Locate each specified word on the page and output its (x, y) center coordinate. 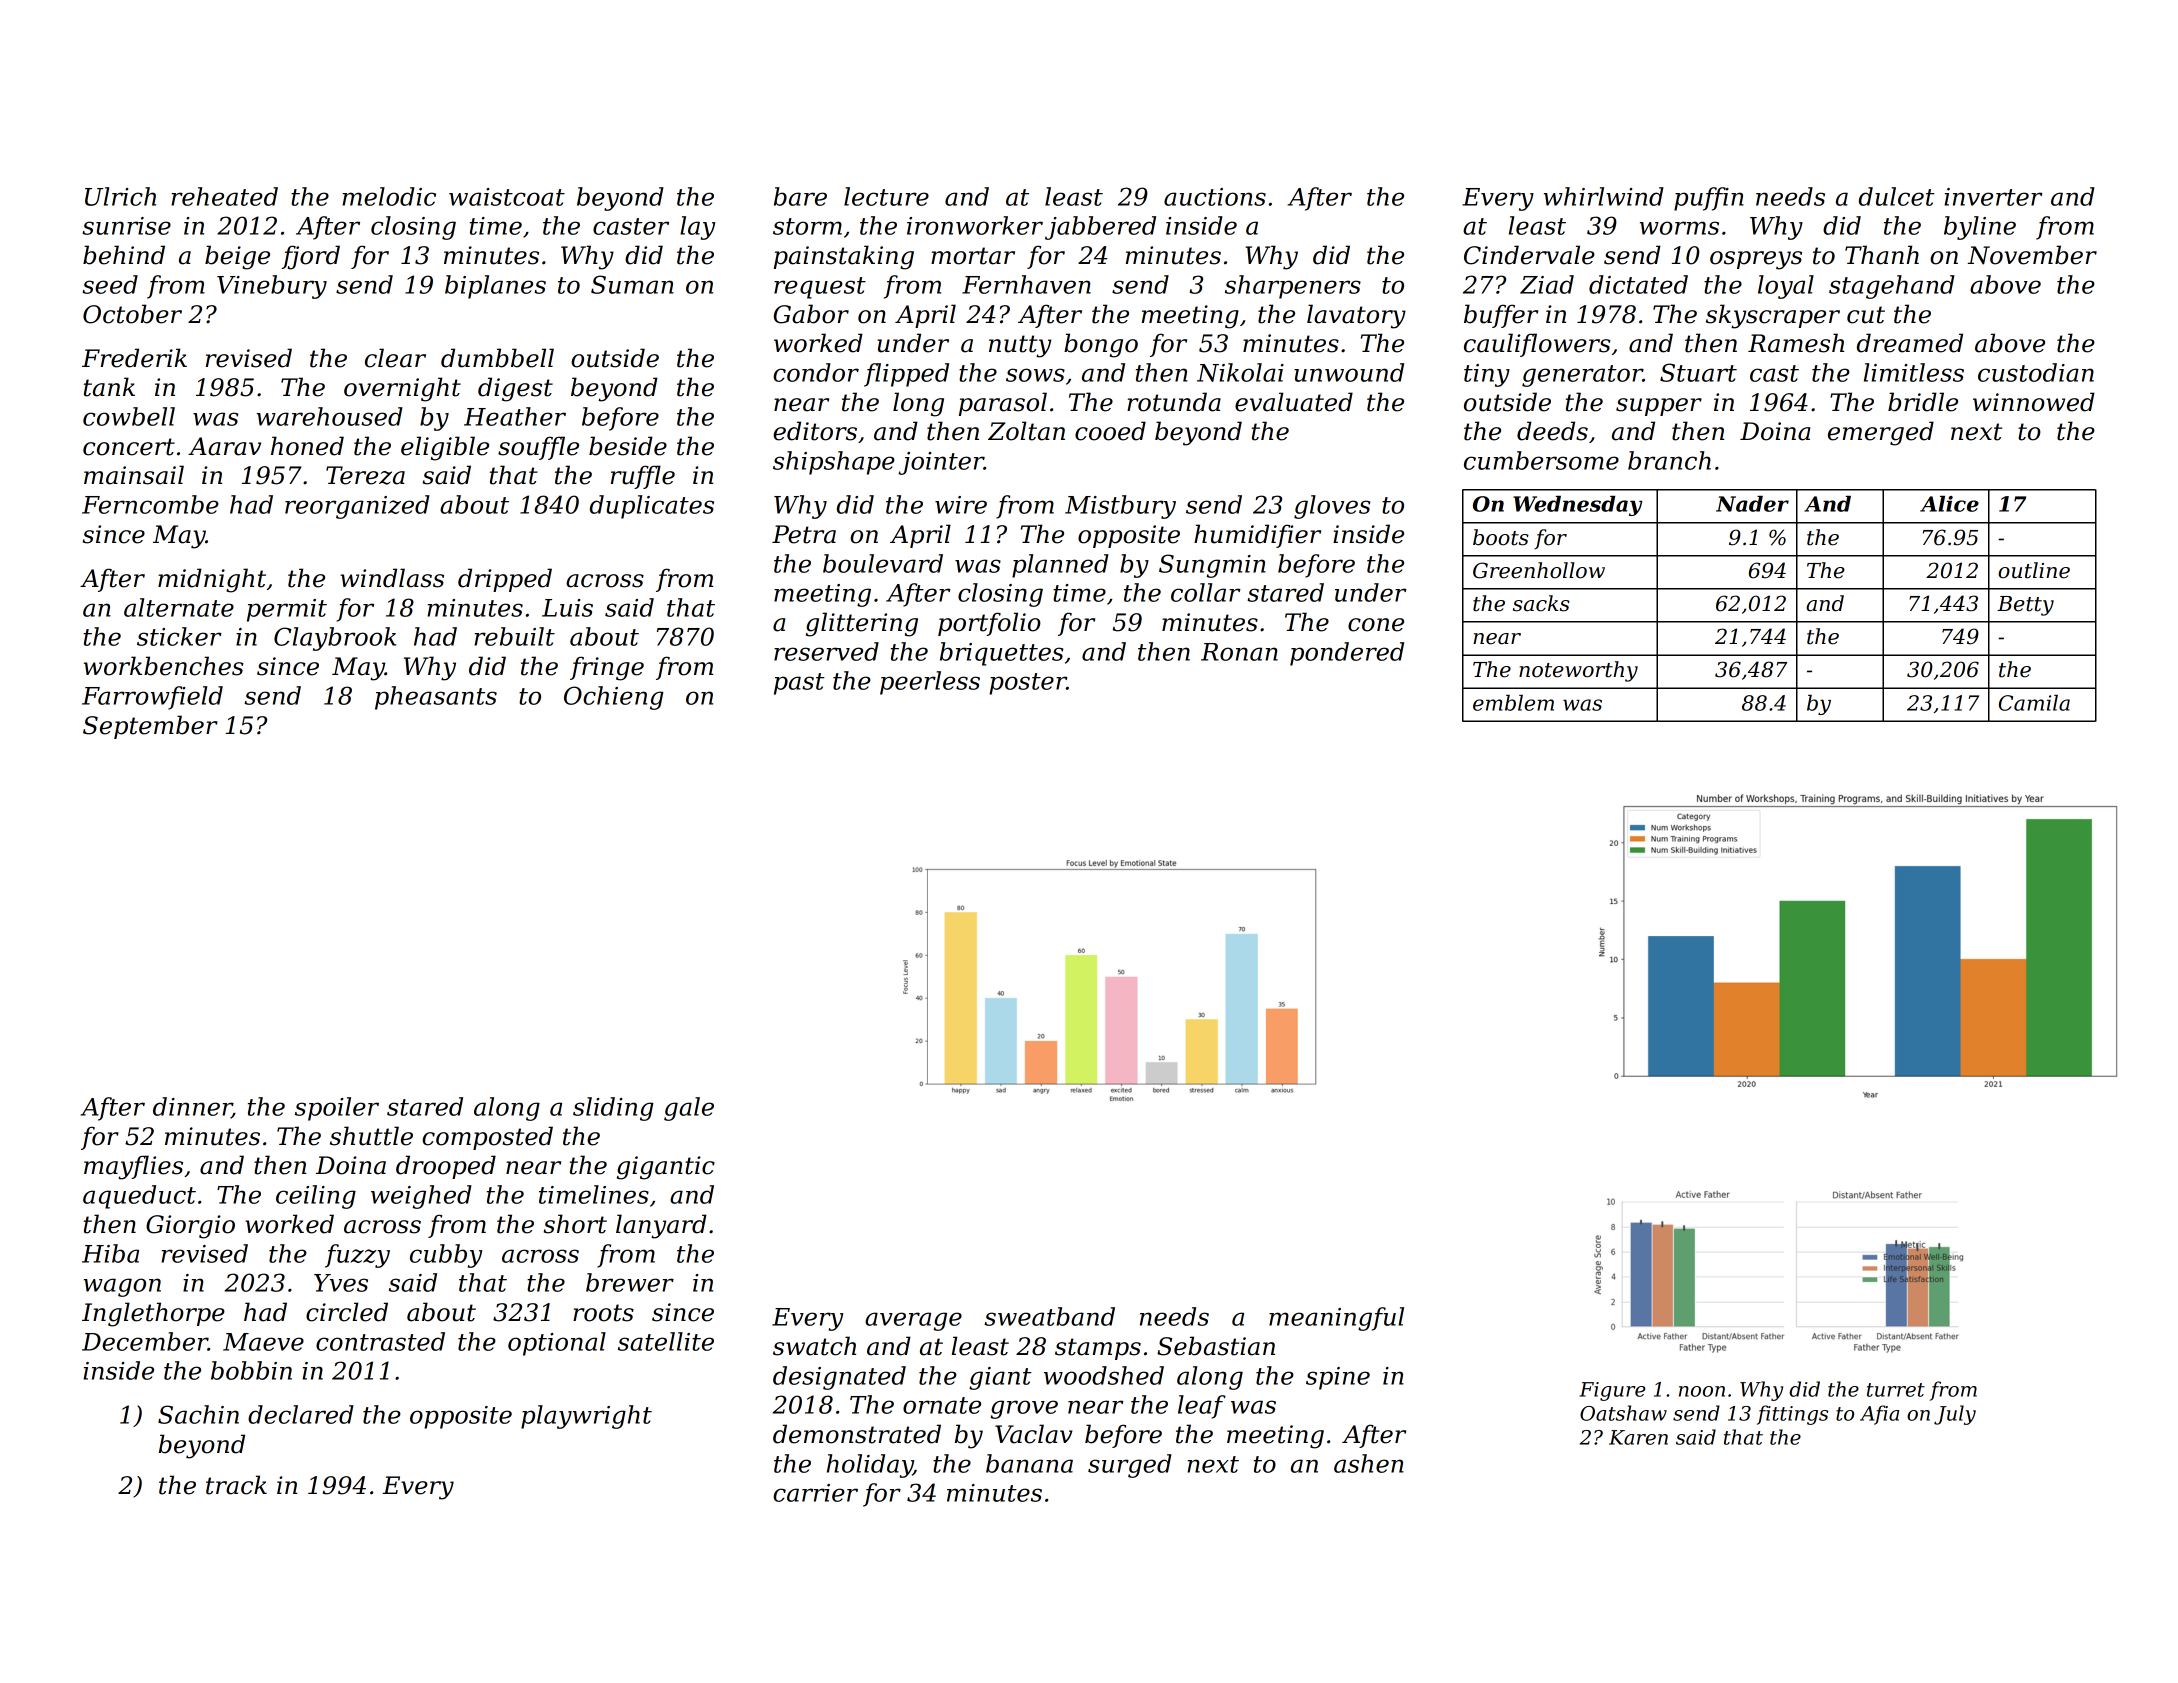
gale (689, 1109)
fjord (310, 257)
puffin (1709, 199)
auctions (1215, 197)
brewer (630, 1282)
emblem (1513, 703)
